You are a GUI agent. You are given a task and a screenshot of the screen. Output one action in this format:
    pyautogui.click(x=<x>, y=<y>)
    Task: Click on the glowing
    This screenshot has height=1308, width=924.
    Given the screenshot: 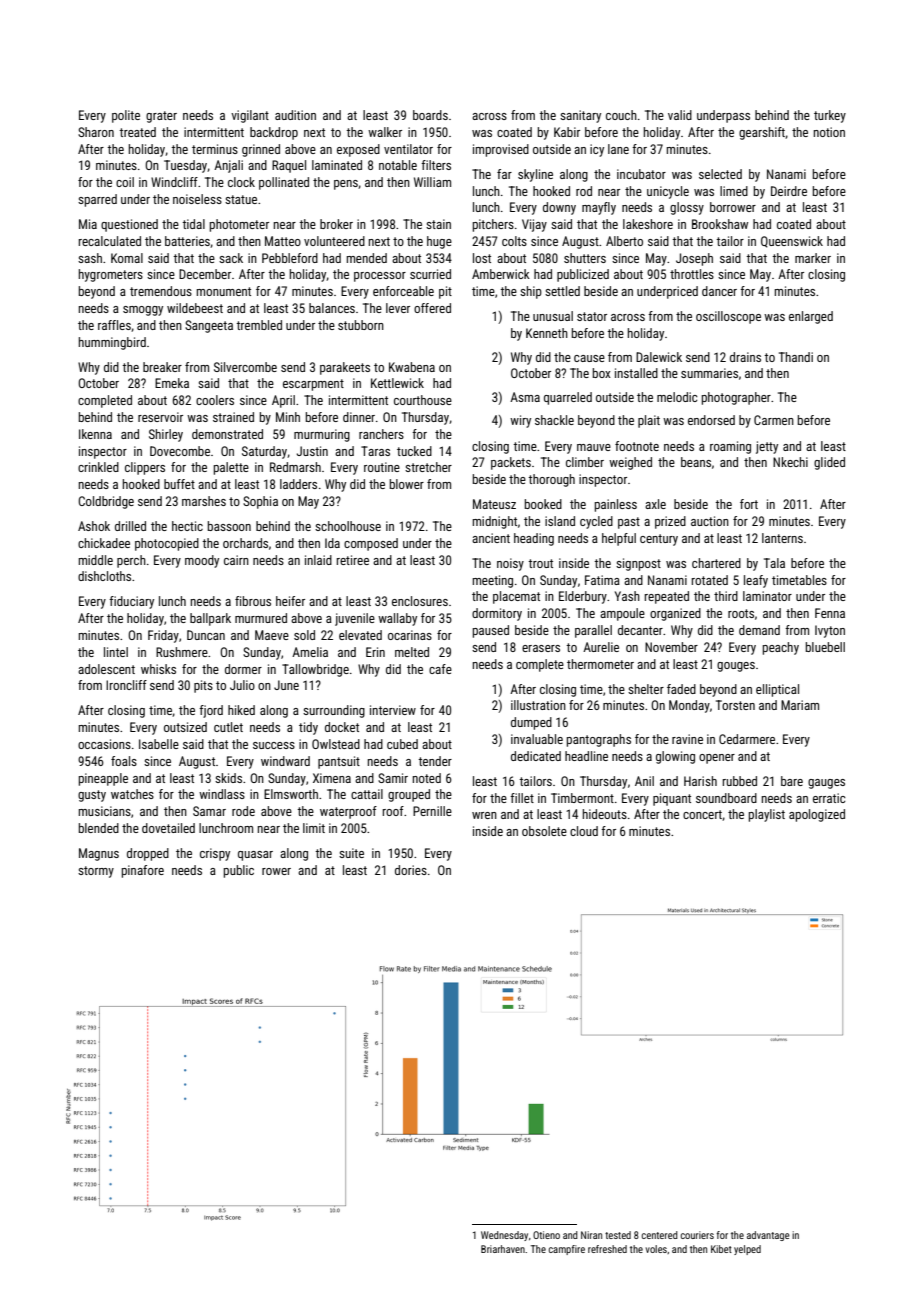 What is the action you would take?
    pyautogui.click(x=675, y=757)
